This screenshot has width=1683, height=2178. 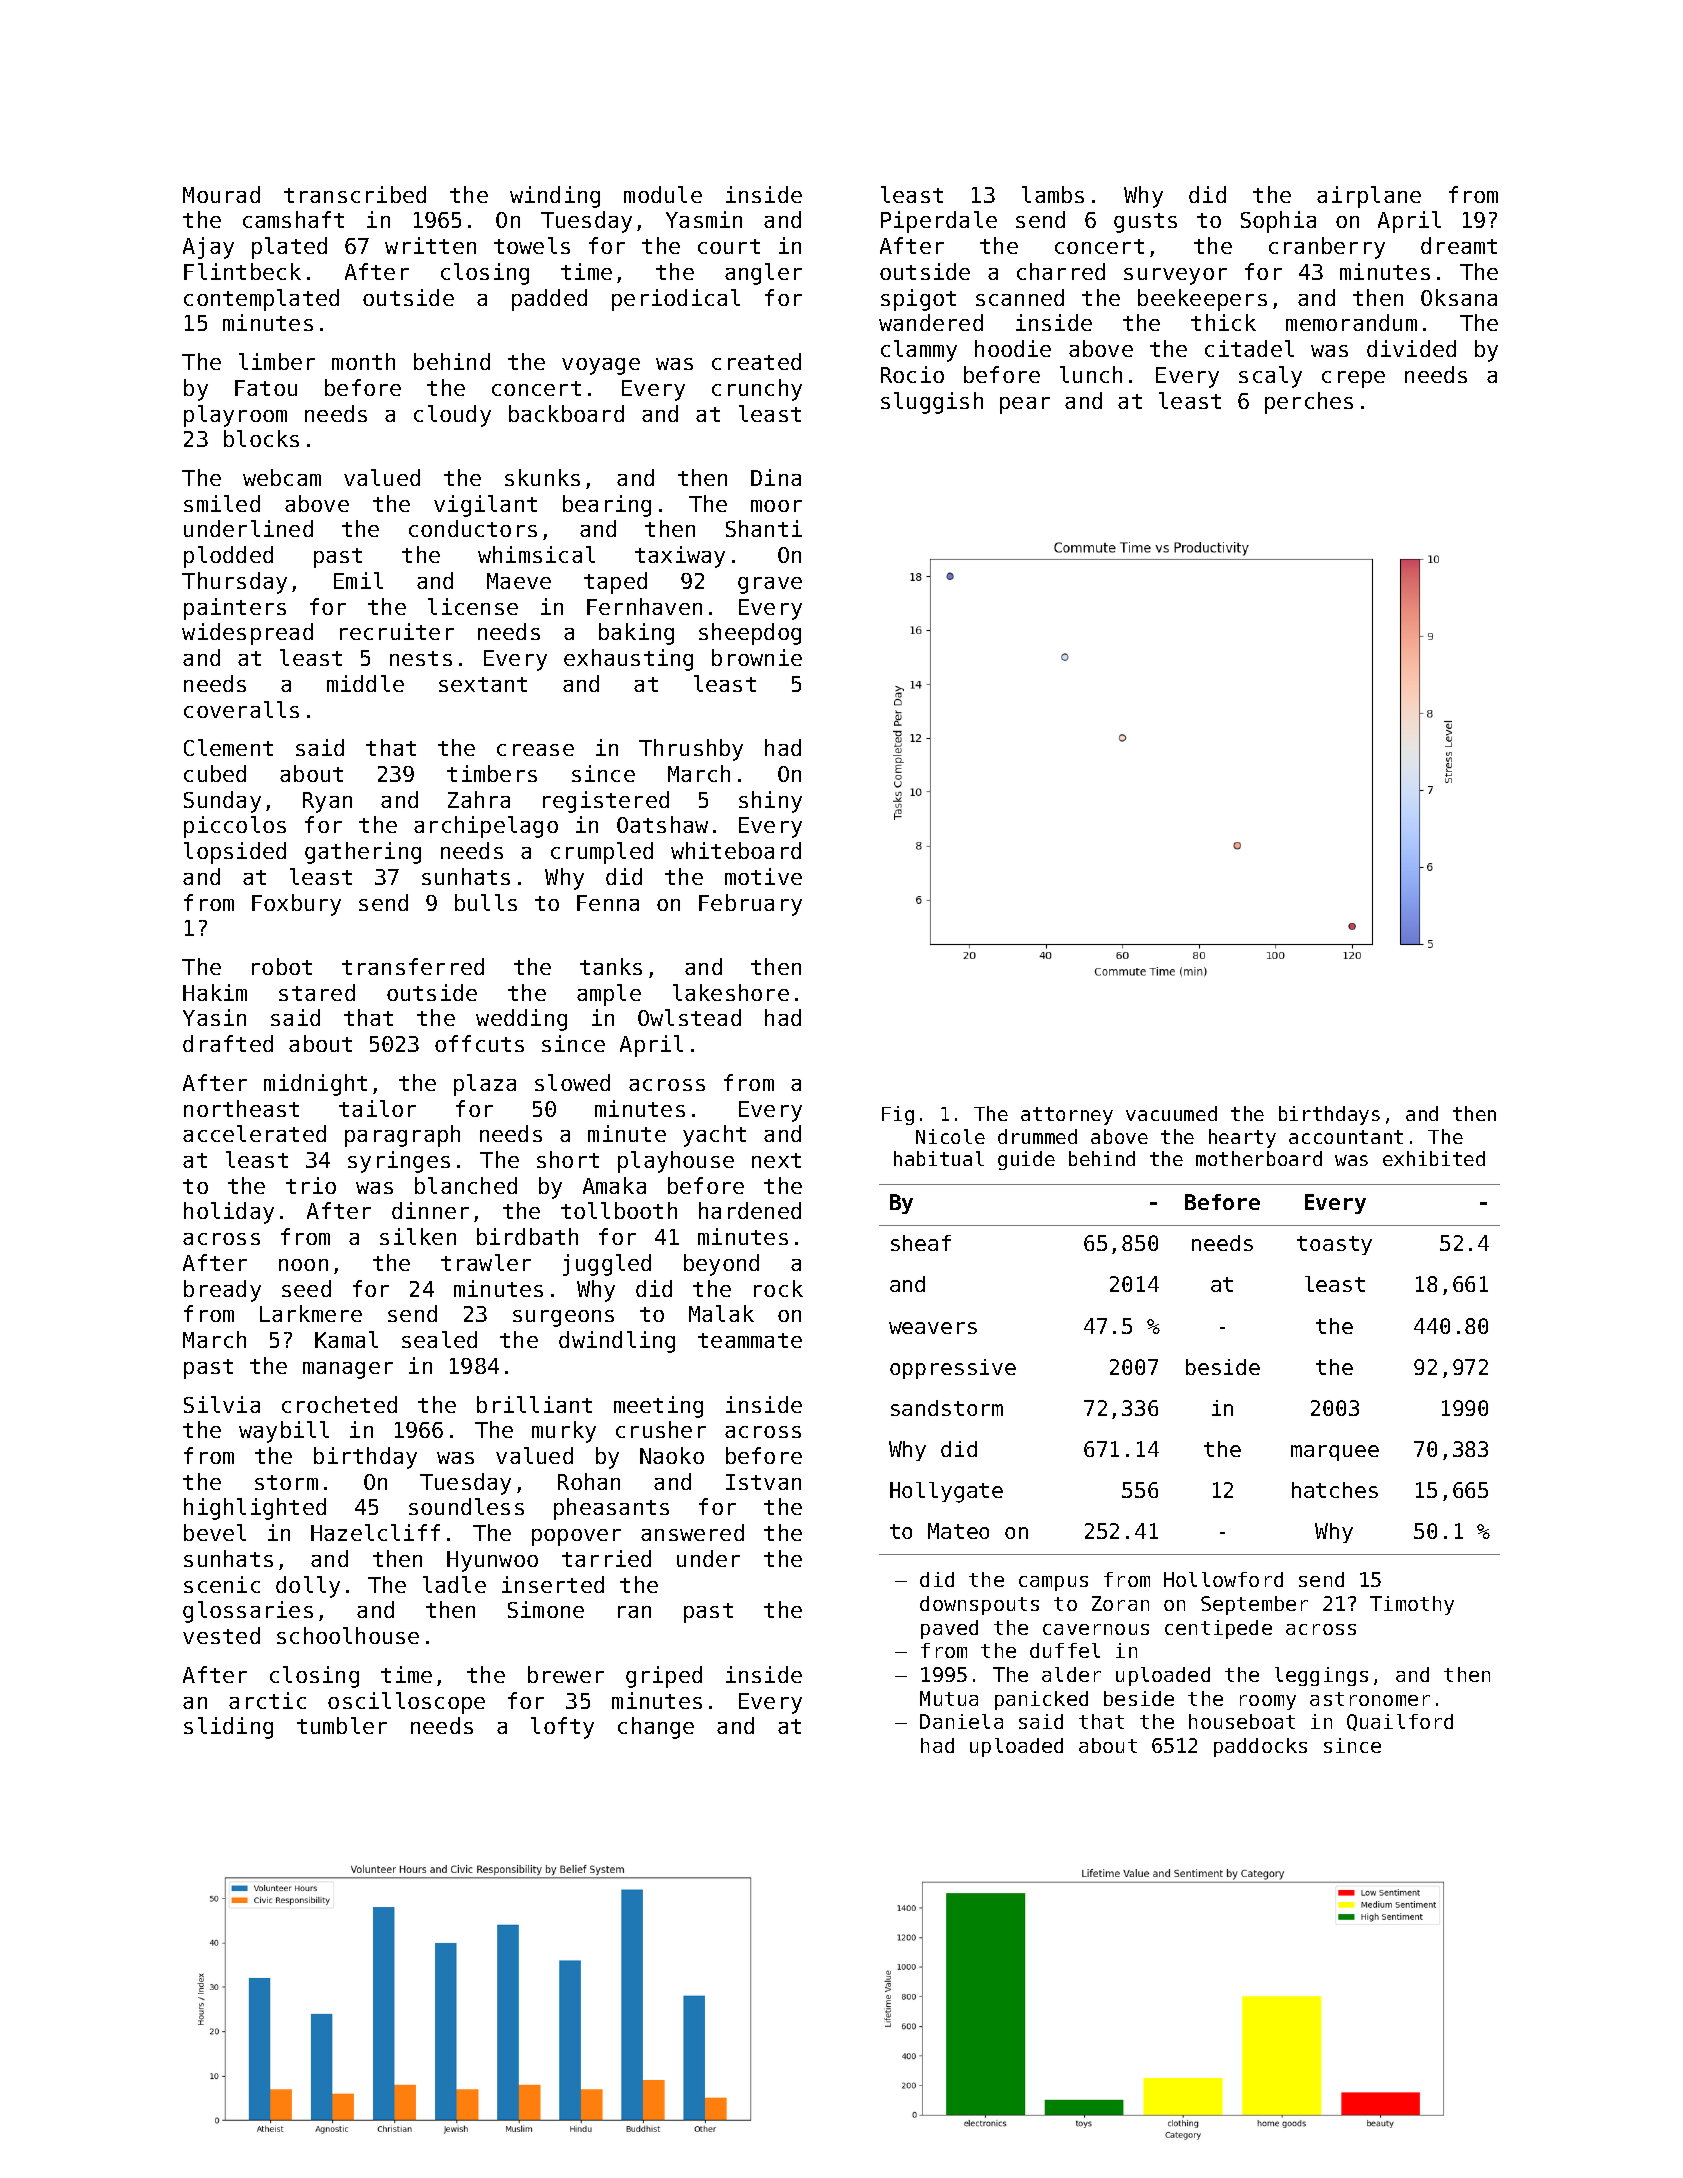 What do you see at coordinates (1270, 377) in the screenshot?
I see `scaly` at bounding box center [1270, 377].
